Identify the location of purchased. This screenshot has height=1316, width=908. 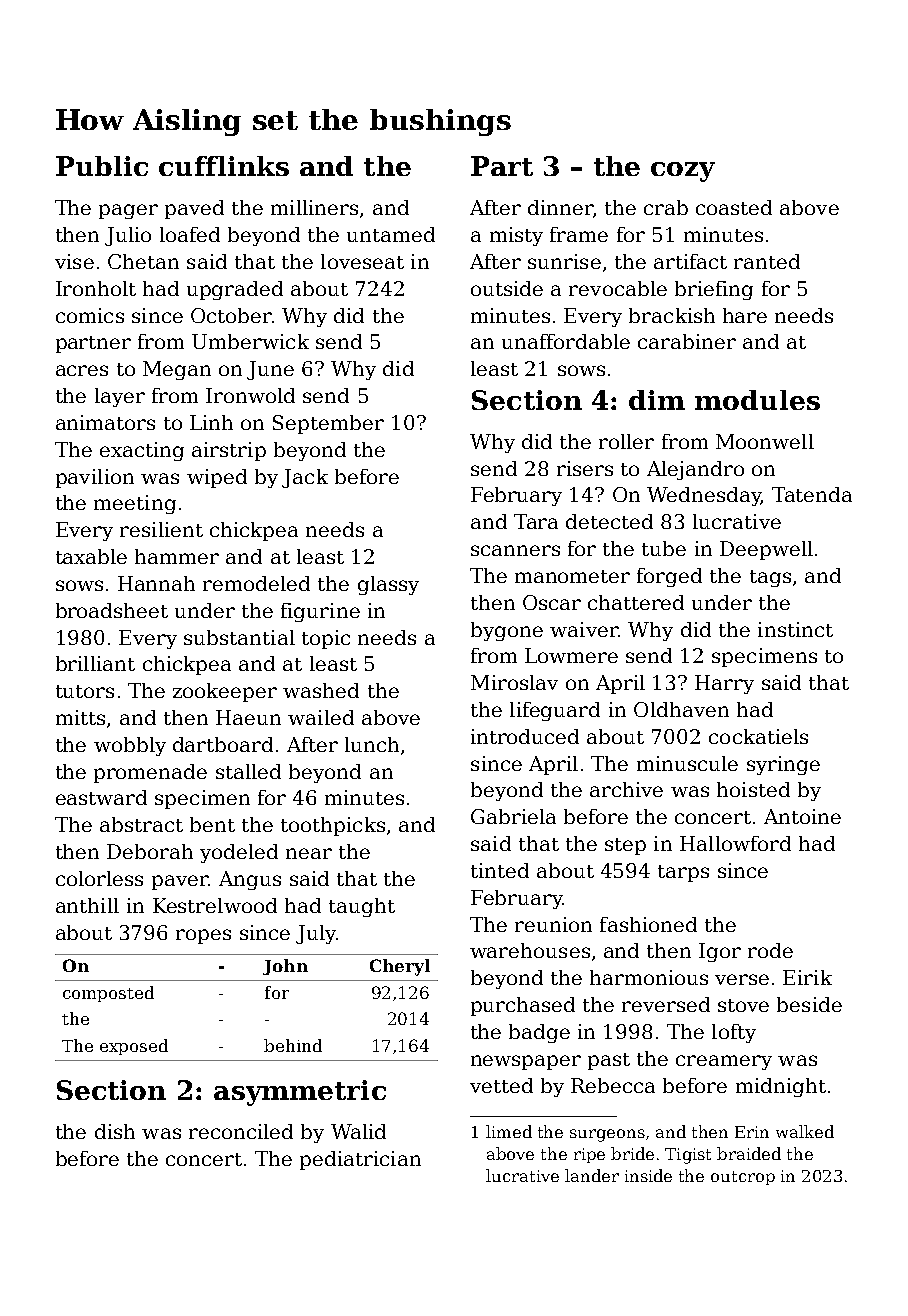
(523, 1006).
